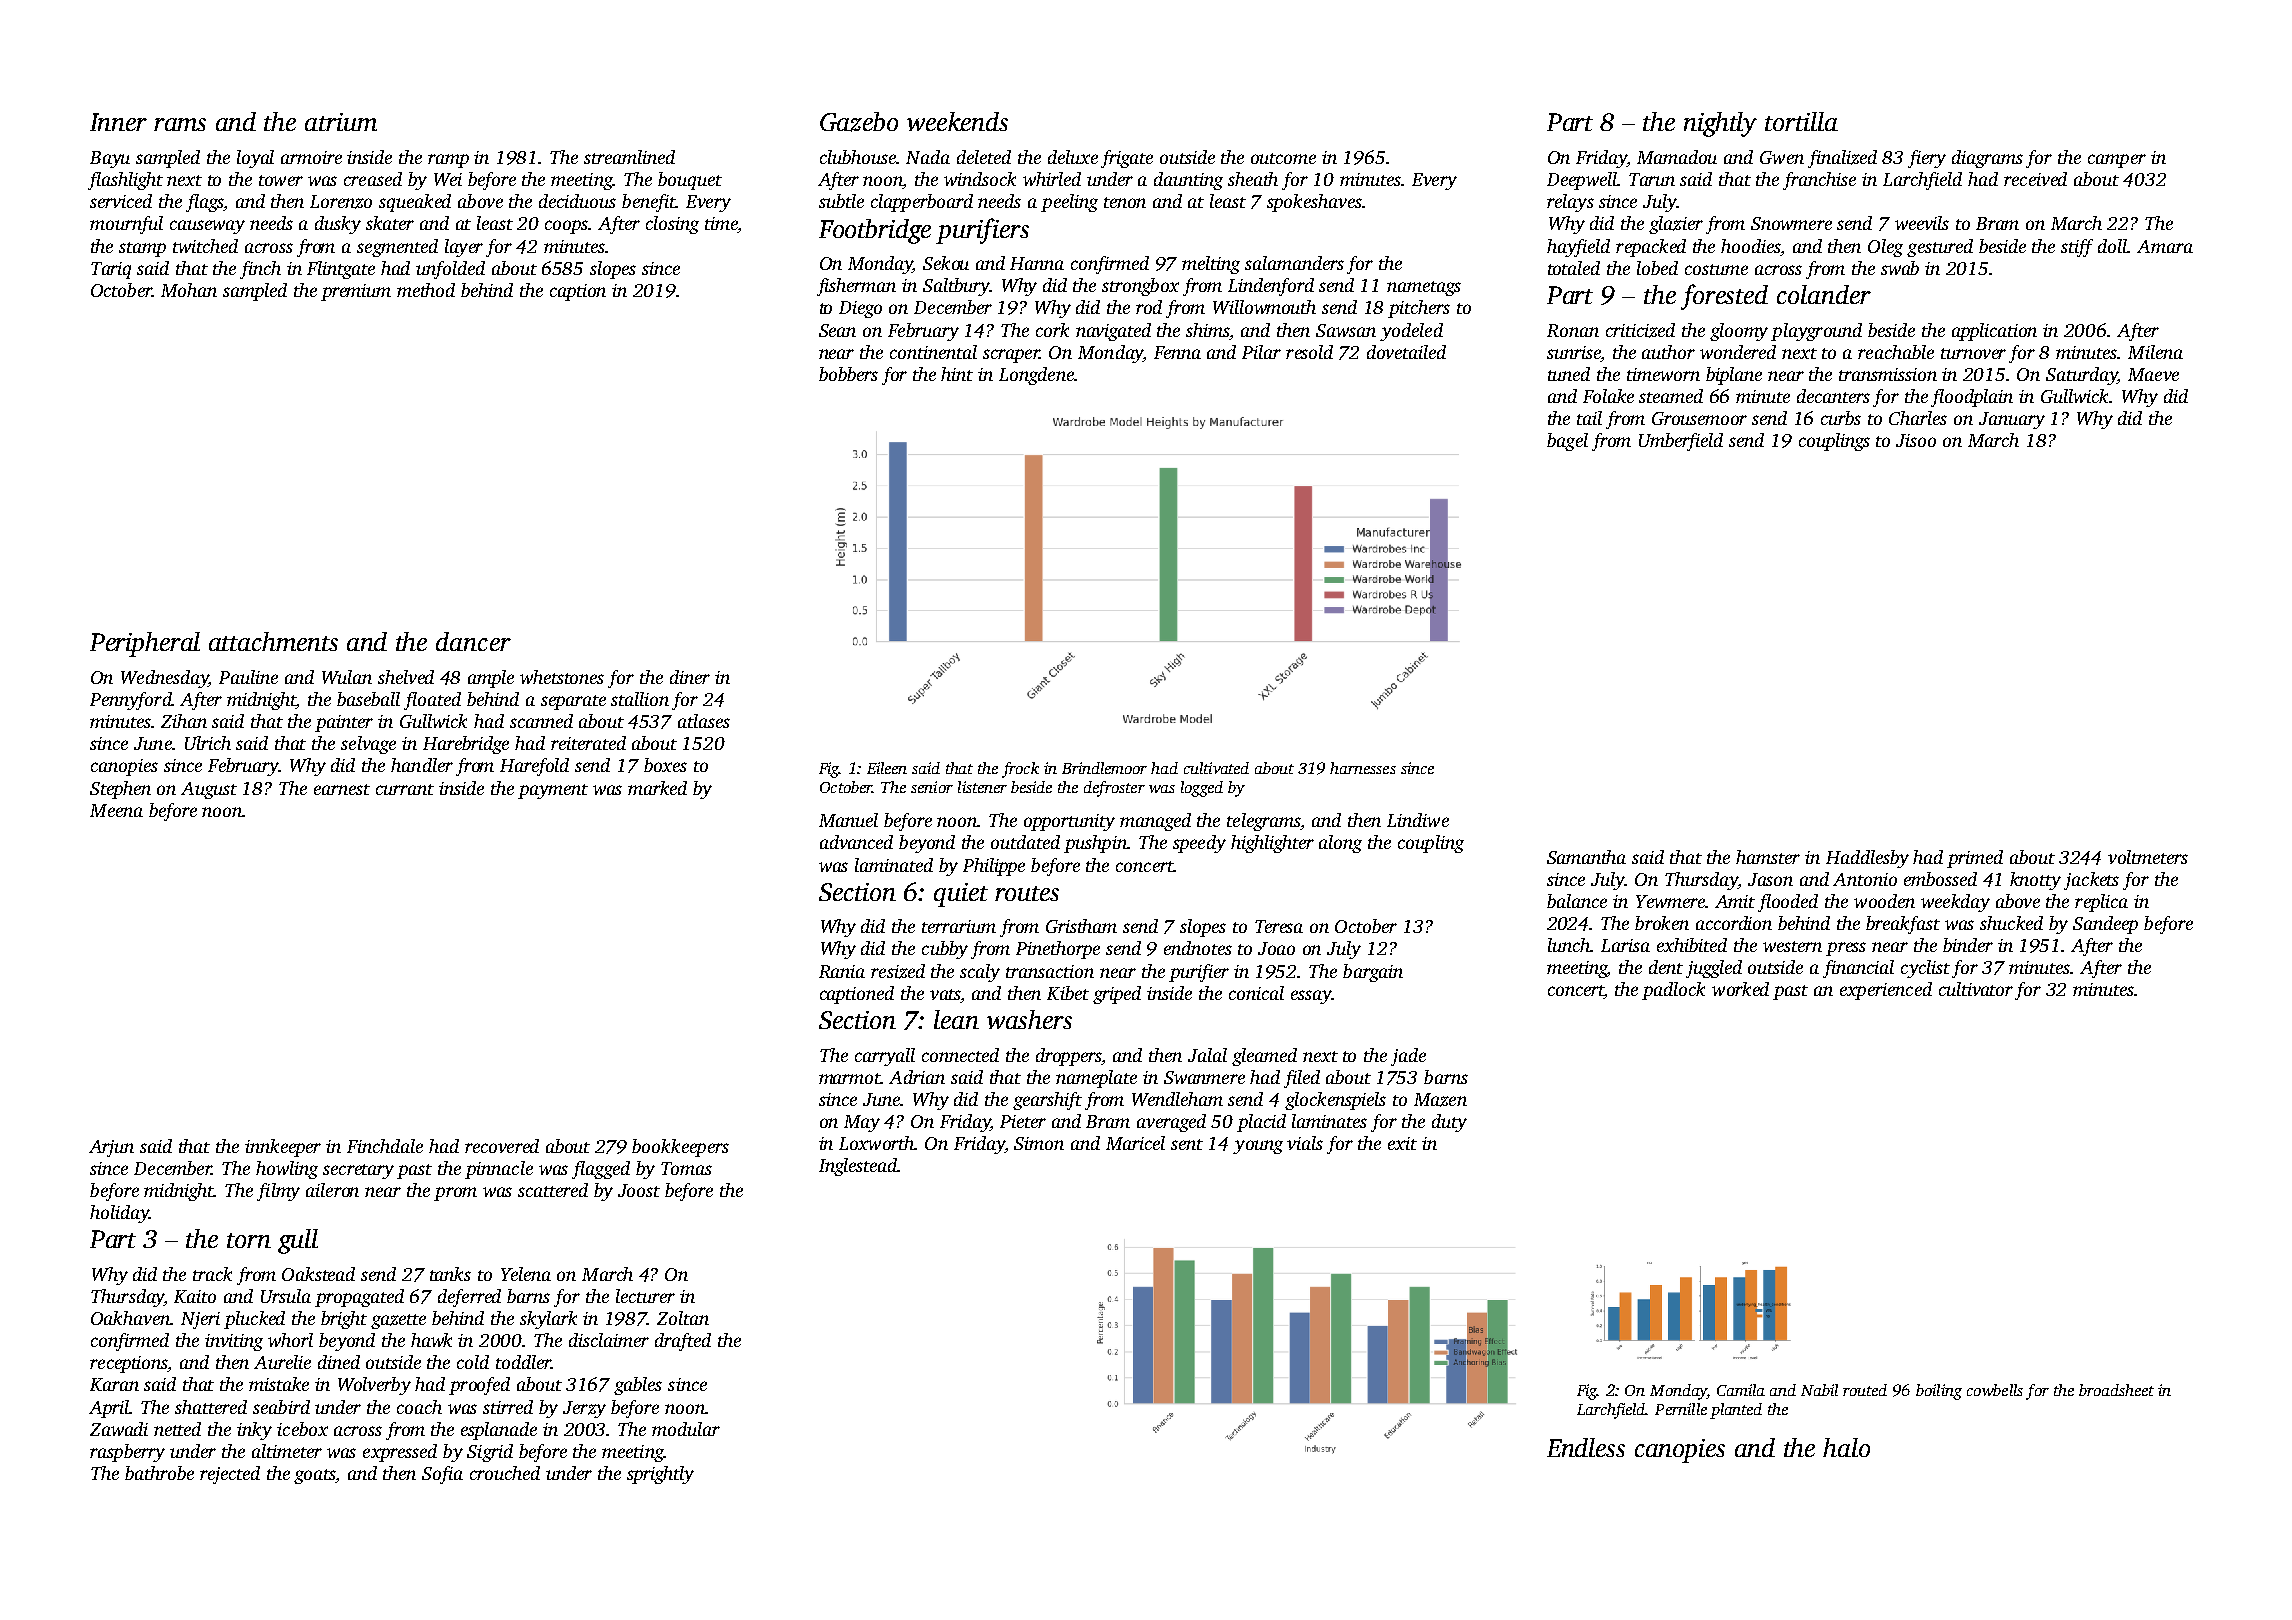 This screenshot has height=1620, width=2292. Describe the element at coordinates (114, 1384) in the screenshot. I see `Karan` at that location.
